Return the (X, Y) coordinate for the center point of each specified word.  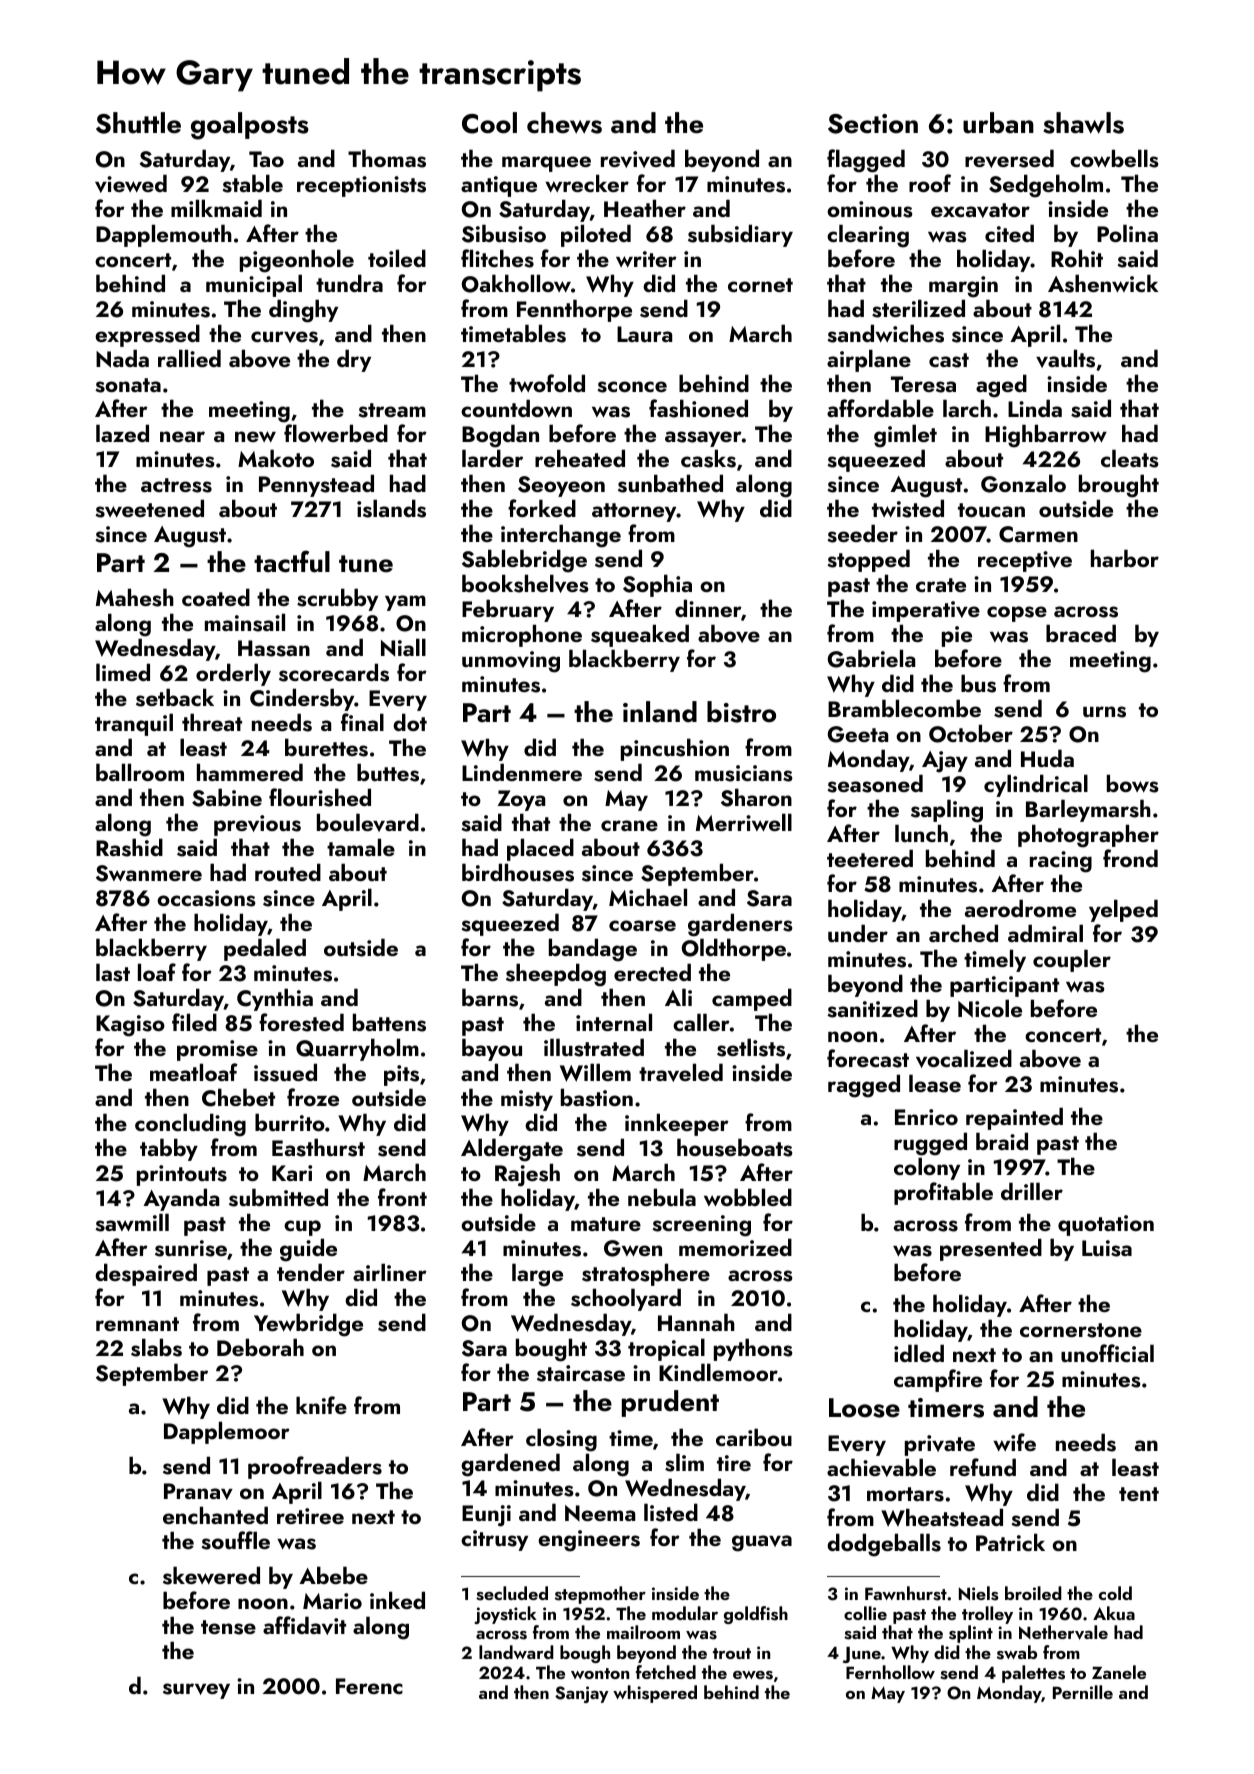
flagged (866, 161)
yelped (1123, 910)
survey (196, 1691)
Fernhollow (890, 1672)
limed (123, 672)
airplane (869, 360)
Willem (595, 1072)
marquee (546, 164)
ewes (753, 1675)
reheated (580, 458)
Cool (489, 123)
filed (194, 1022)
